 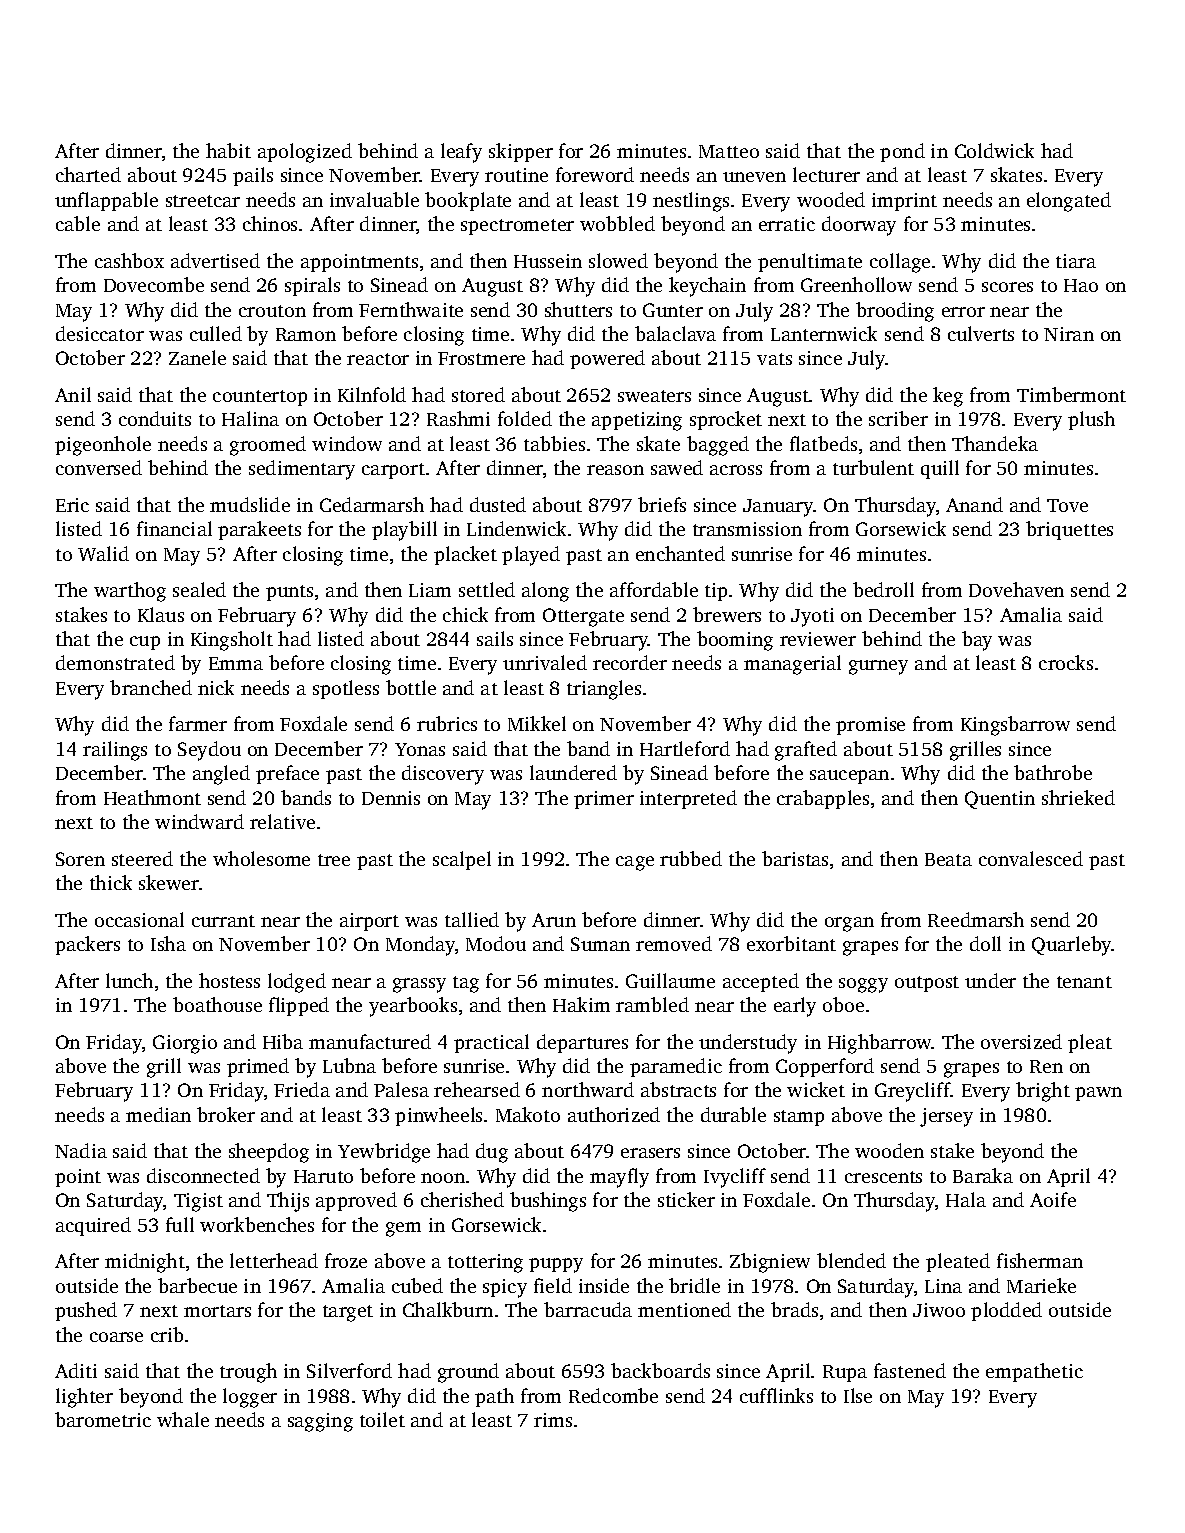 What do you see at coordinates (531, 556) in the screenshot?
I see `played` at bounding box center [531, 556].
